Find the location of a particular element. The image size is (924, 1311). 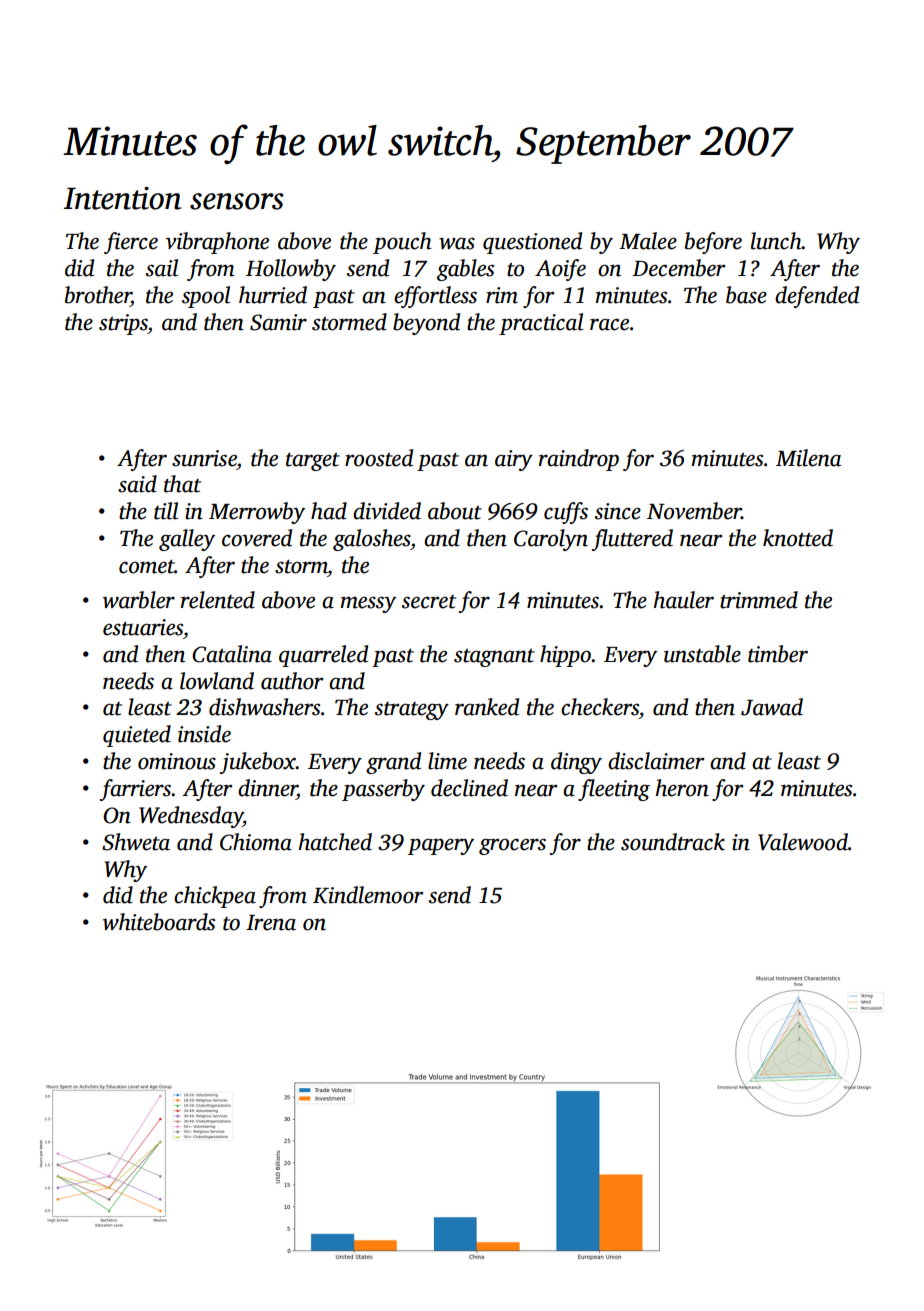

timber is located at coordinates (778, 654).
